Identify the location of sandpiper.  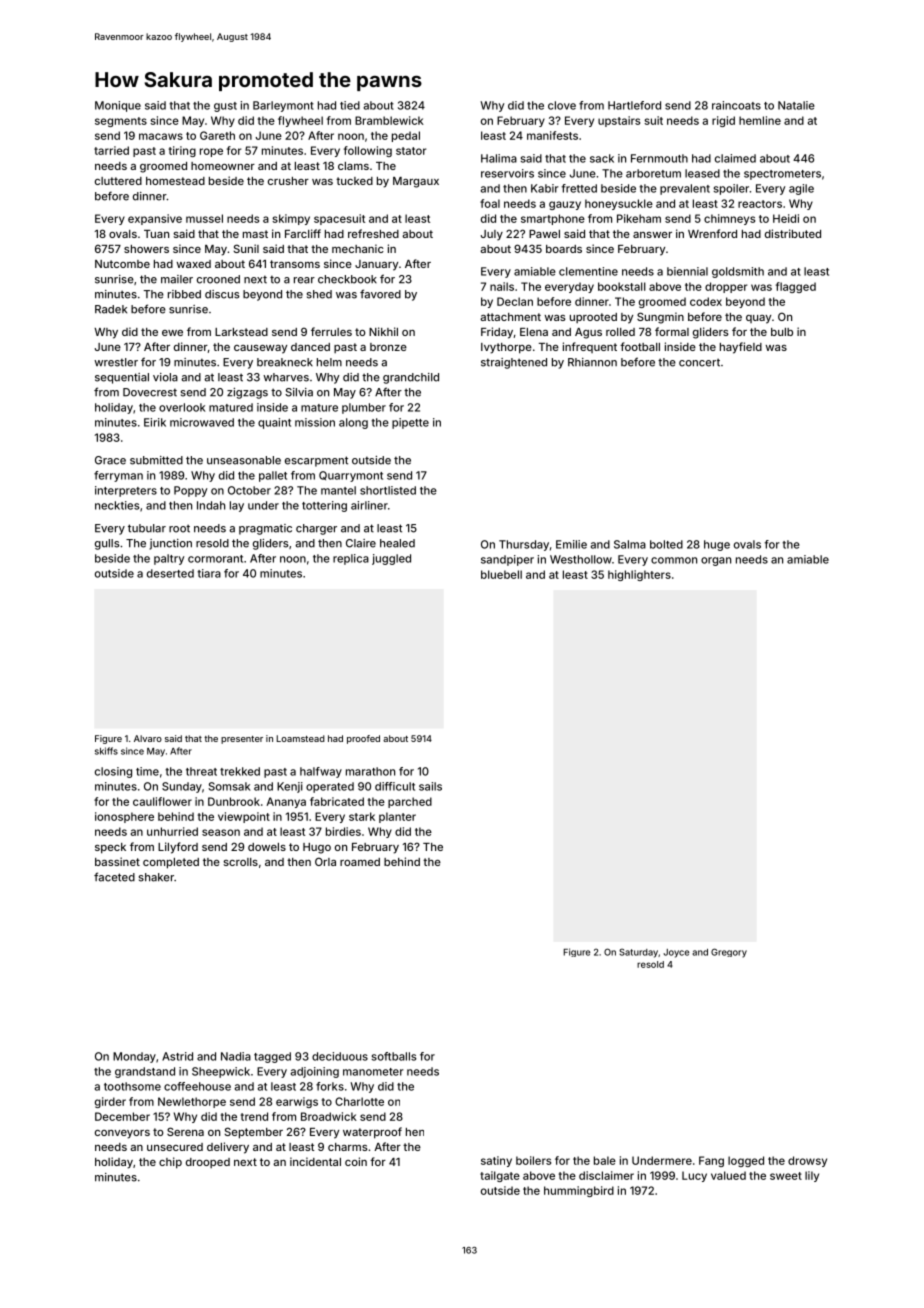
(507, 560).
